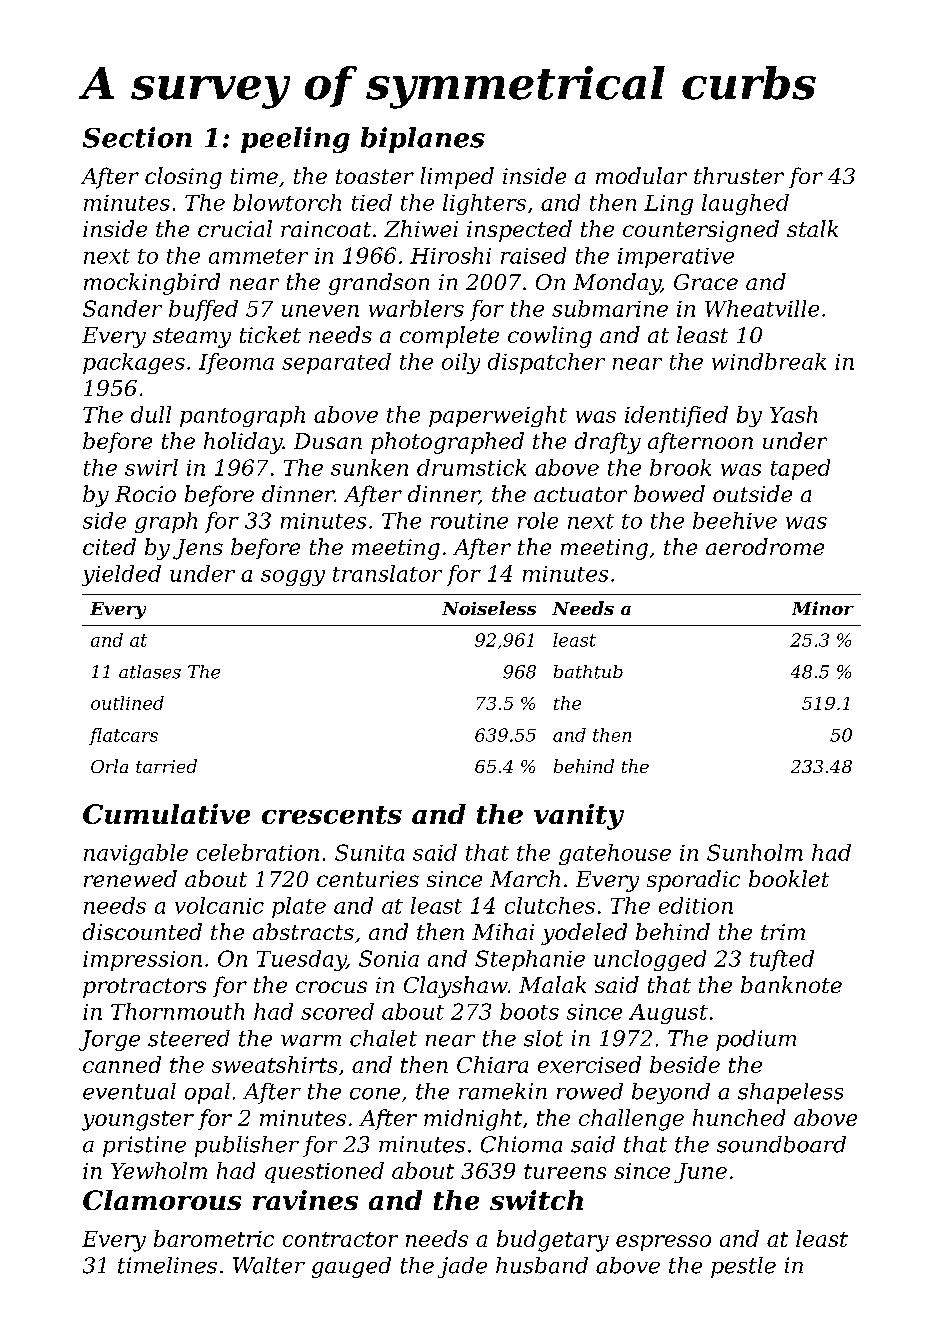  Describe the element at coordinates (269, 1265) in the document. I see `Walter` at that location.
